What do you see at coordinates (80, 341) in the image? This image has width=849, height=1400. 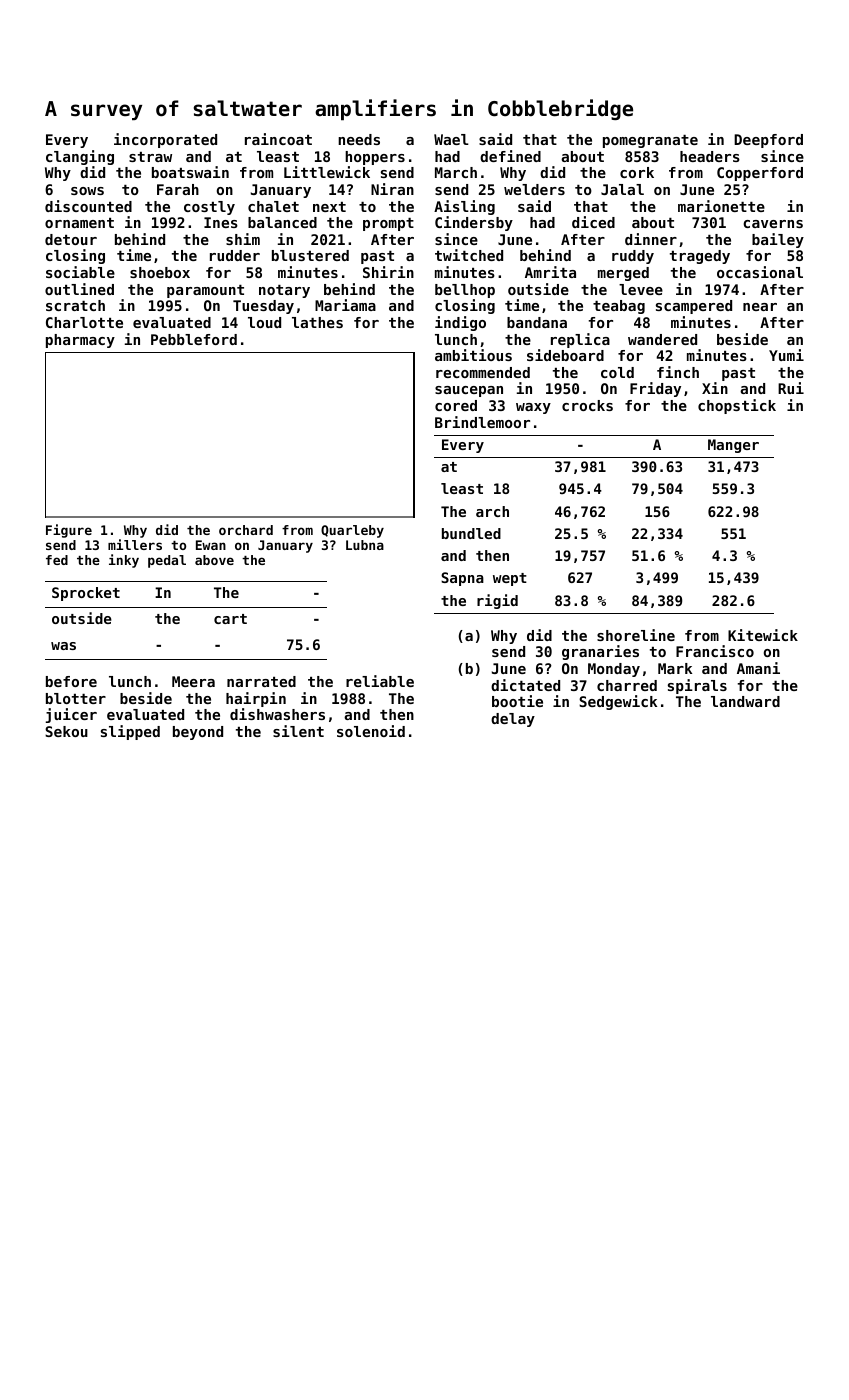 I see `pharmacy` at bounding box center [80, 341].
